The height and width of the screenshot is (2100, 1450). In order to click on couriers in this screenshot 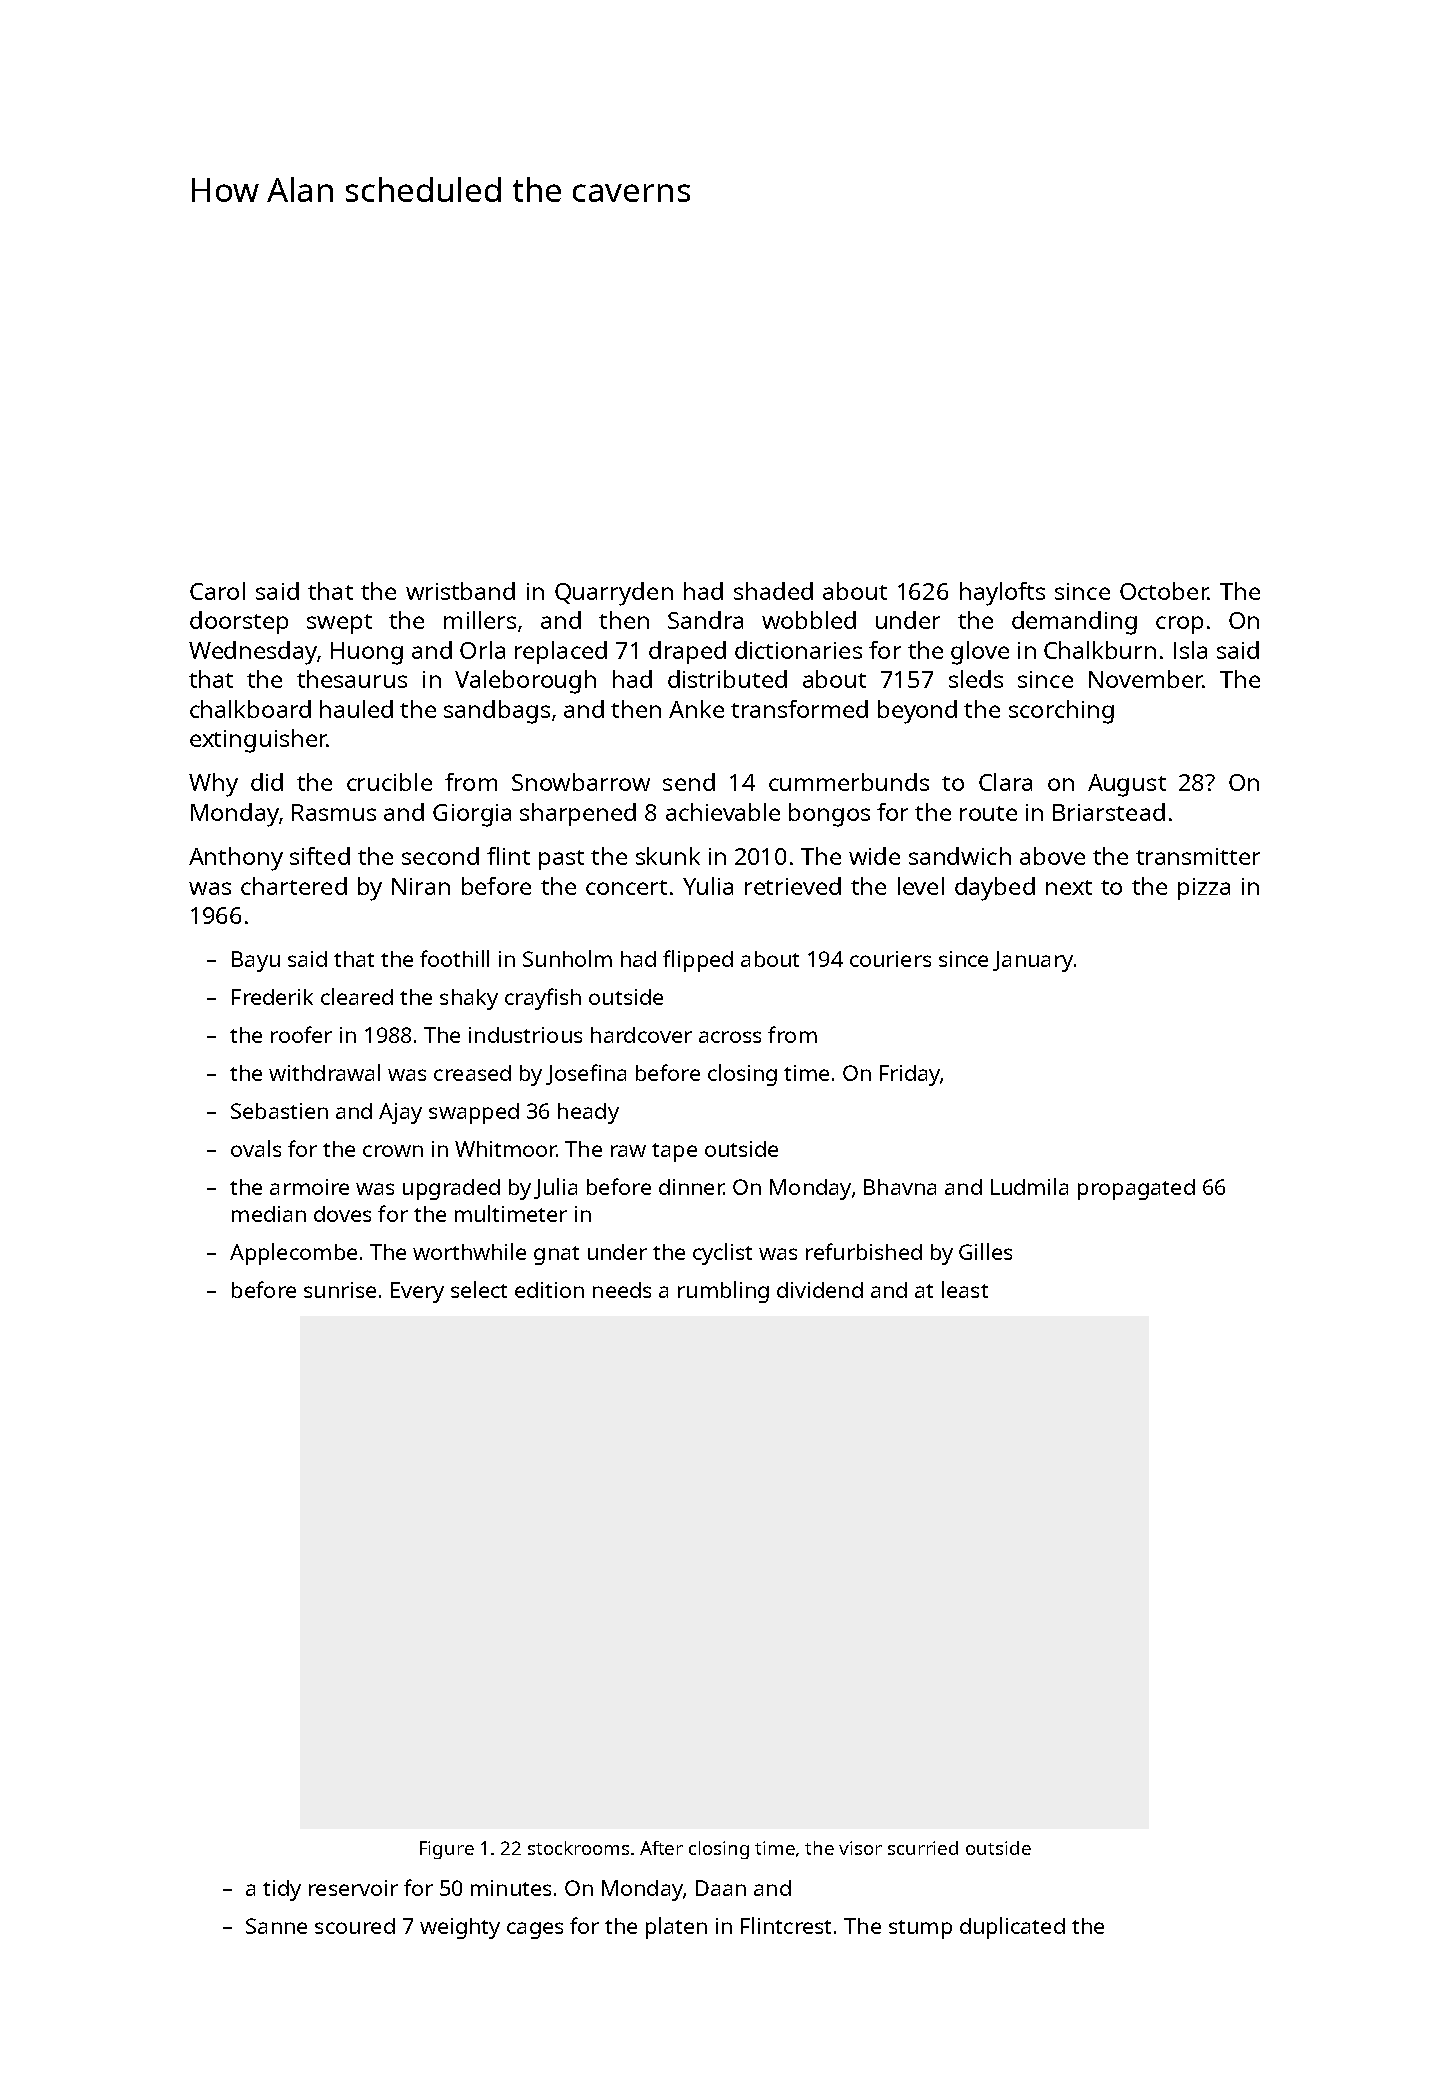, I will do `click(890, 959)`.
